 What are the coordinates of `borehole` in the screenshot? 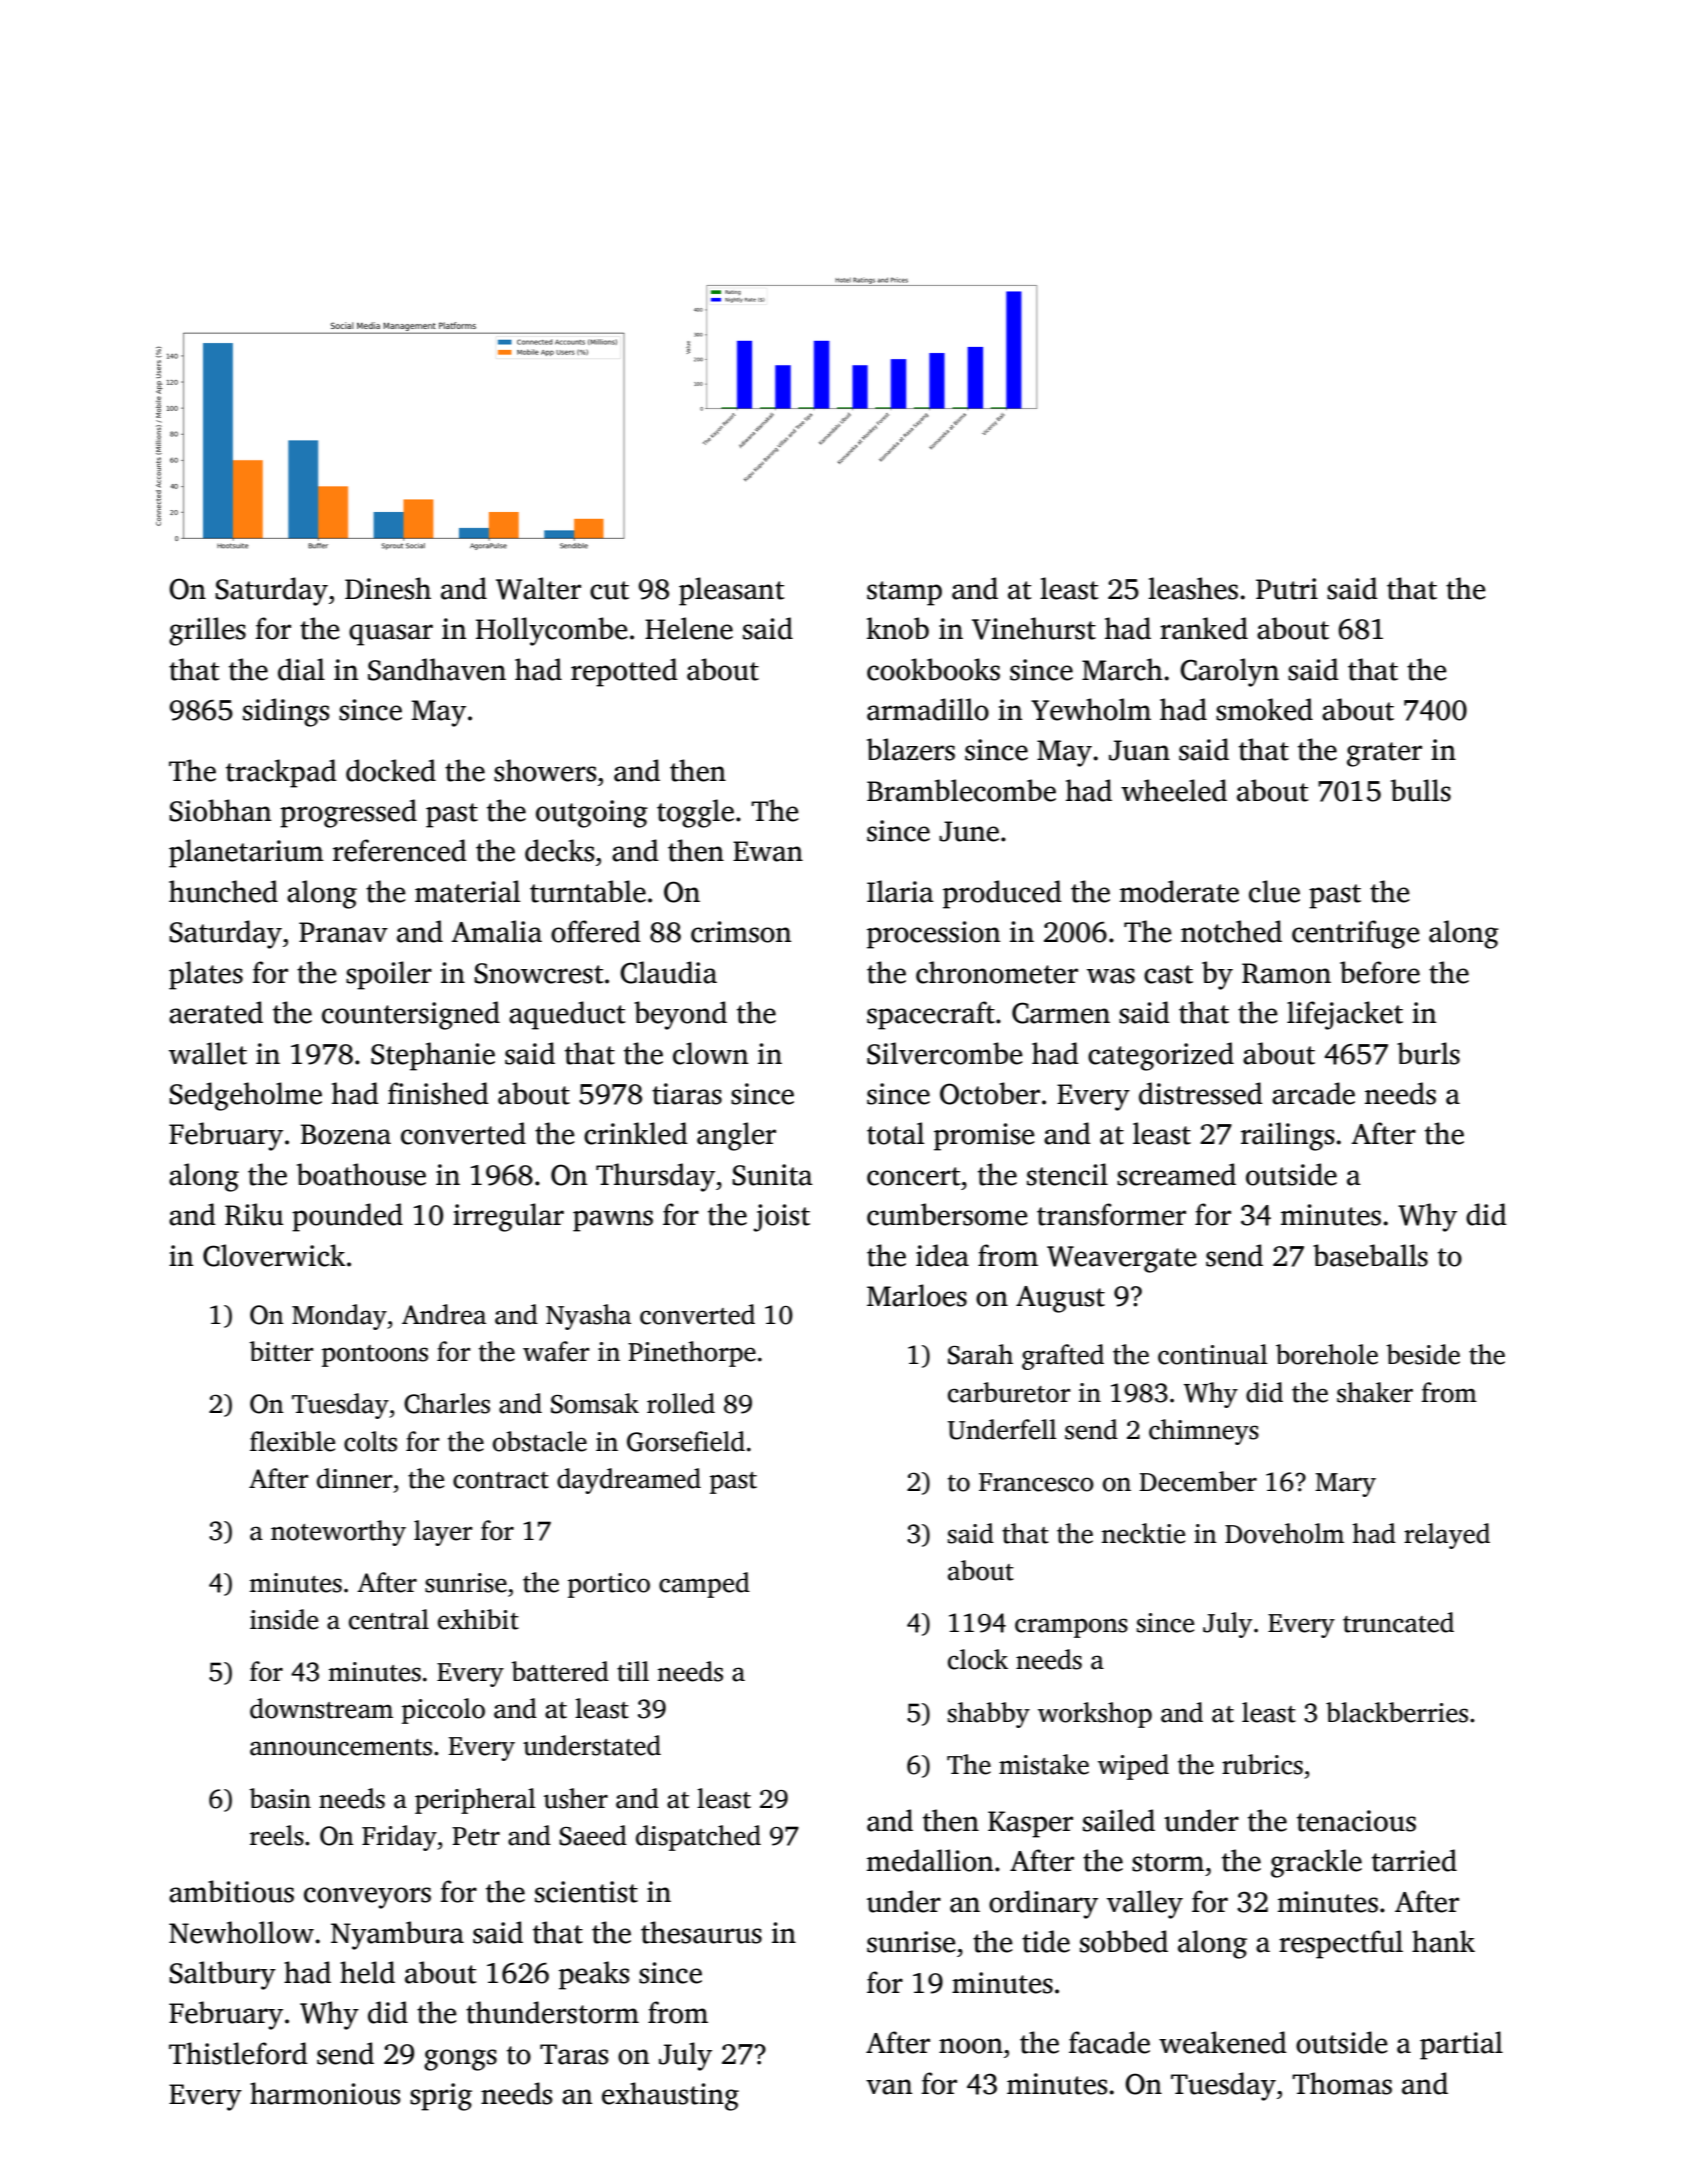 It's located at (1327, 1354).
